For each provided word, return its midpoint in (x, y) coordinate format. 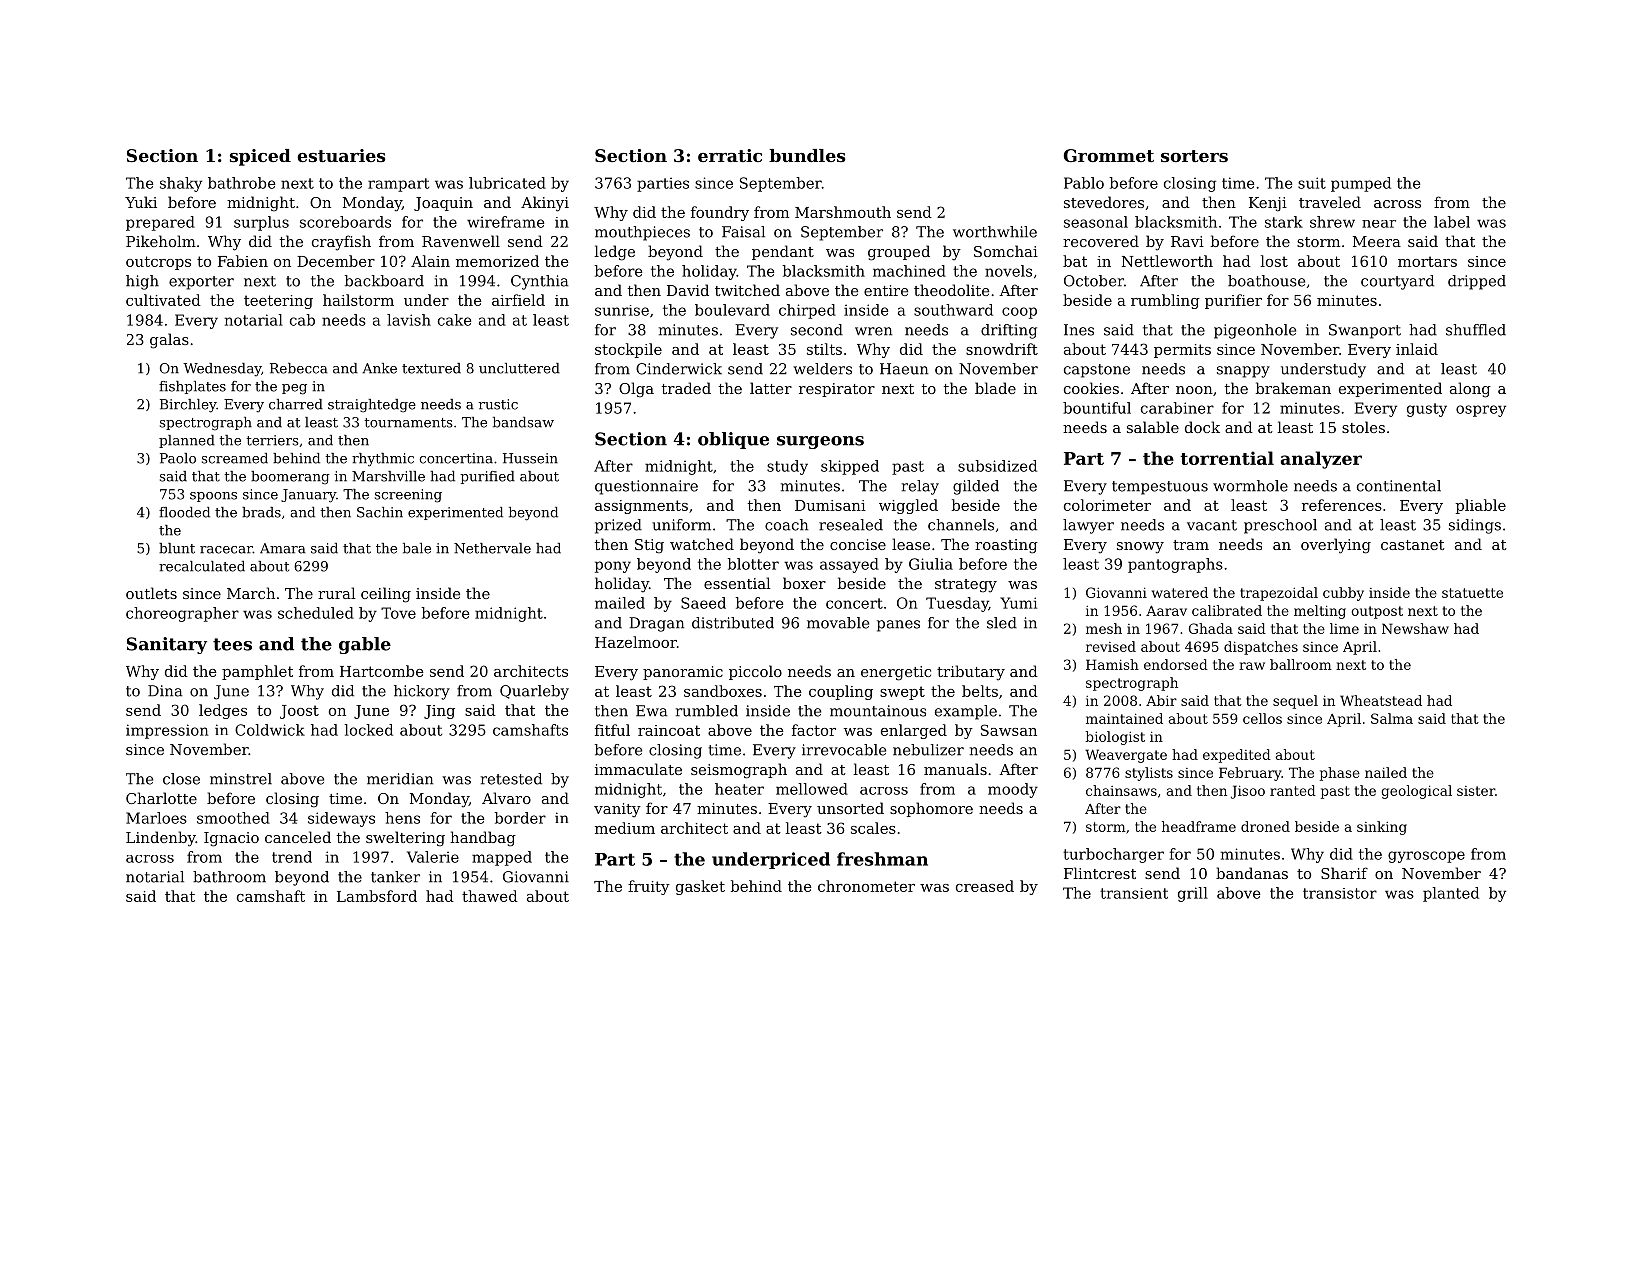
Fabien (243, 261)
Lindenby (161, 839)
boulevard (732, 310)
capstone (1097, 371)
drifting (1009, 331)
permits (1182, 351)
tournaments (408, 423)
